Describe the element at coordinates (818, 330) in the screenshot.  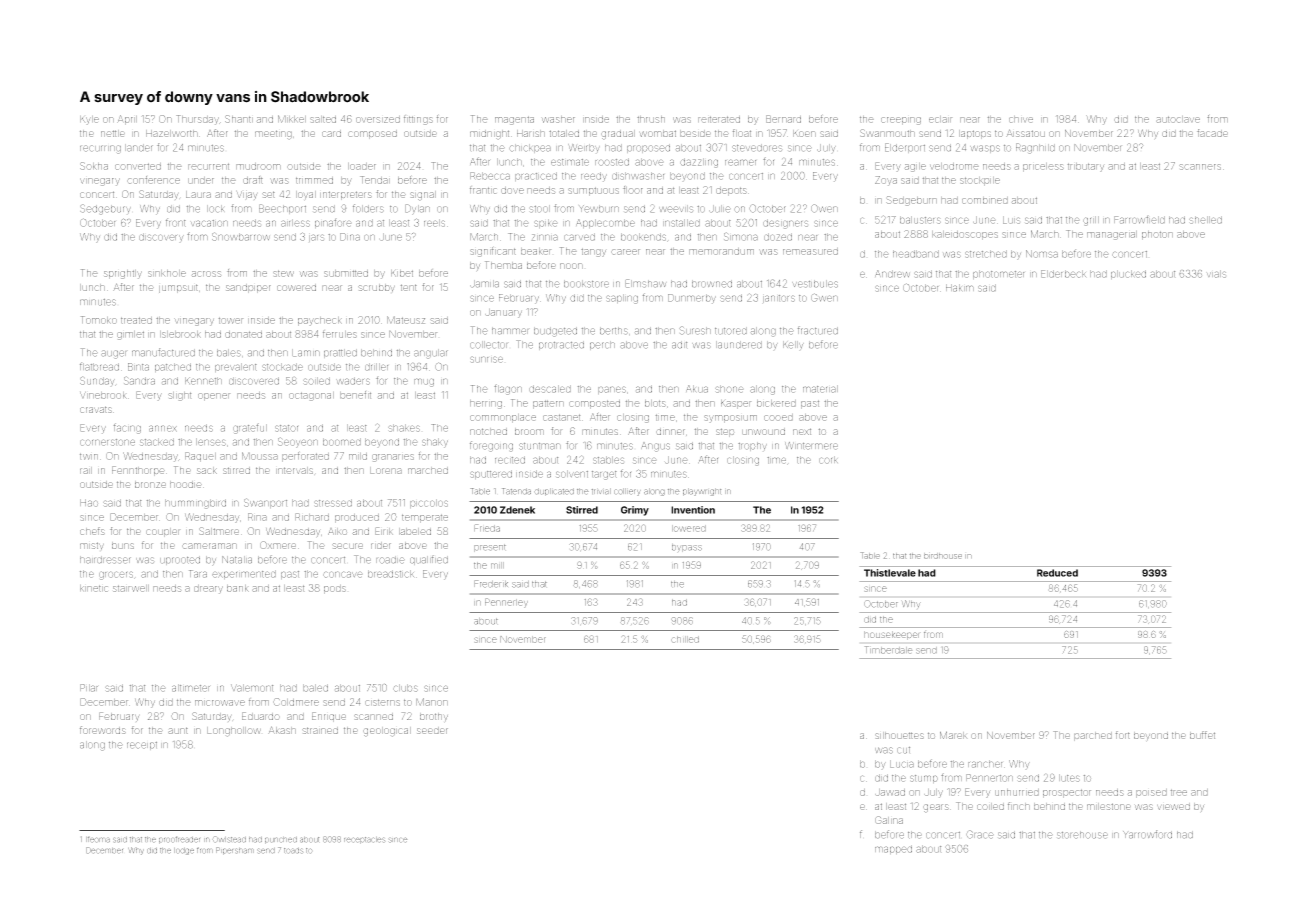
I see `fractured` at that location.
